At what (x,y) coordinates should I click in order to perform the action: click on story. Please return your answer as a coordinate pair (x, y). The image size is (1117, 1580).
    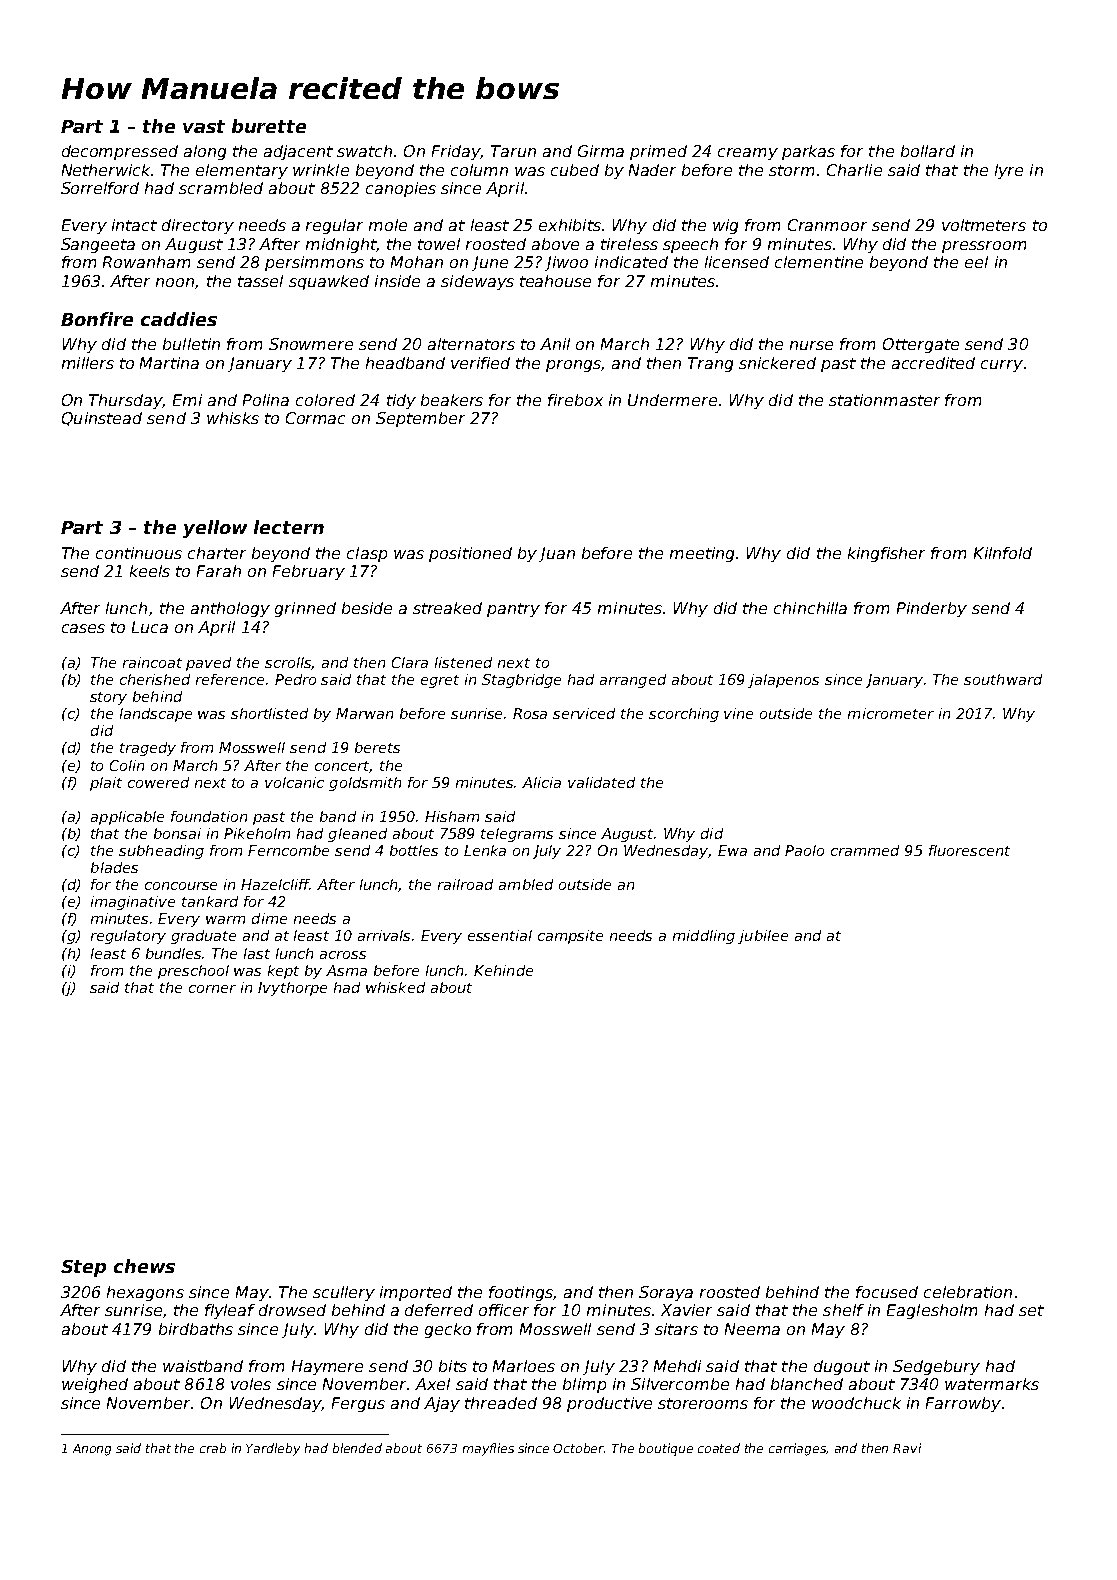
    Looking at the image, I should click on (108, 698).
